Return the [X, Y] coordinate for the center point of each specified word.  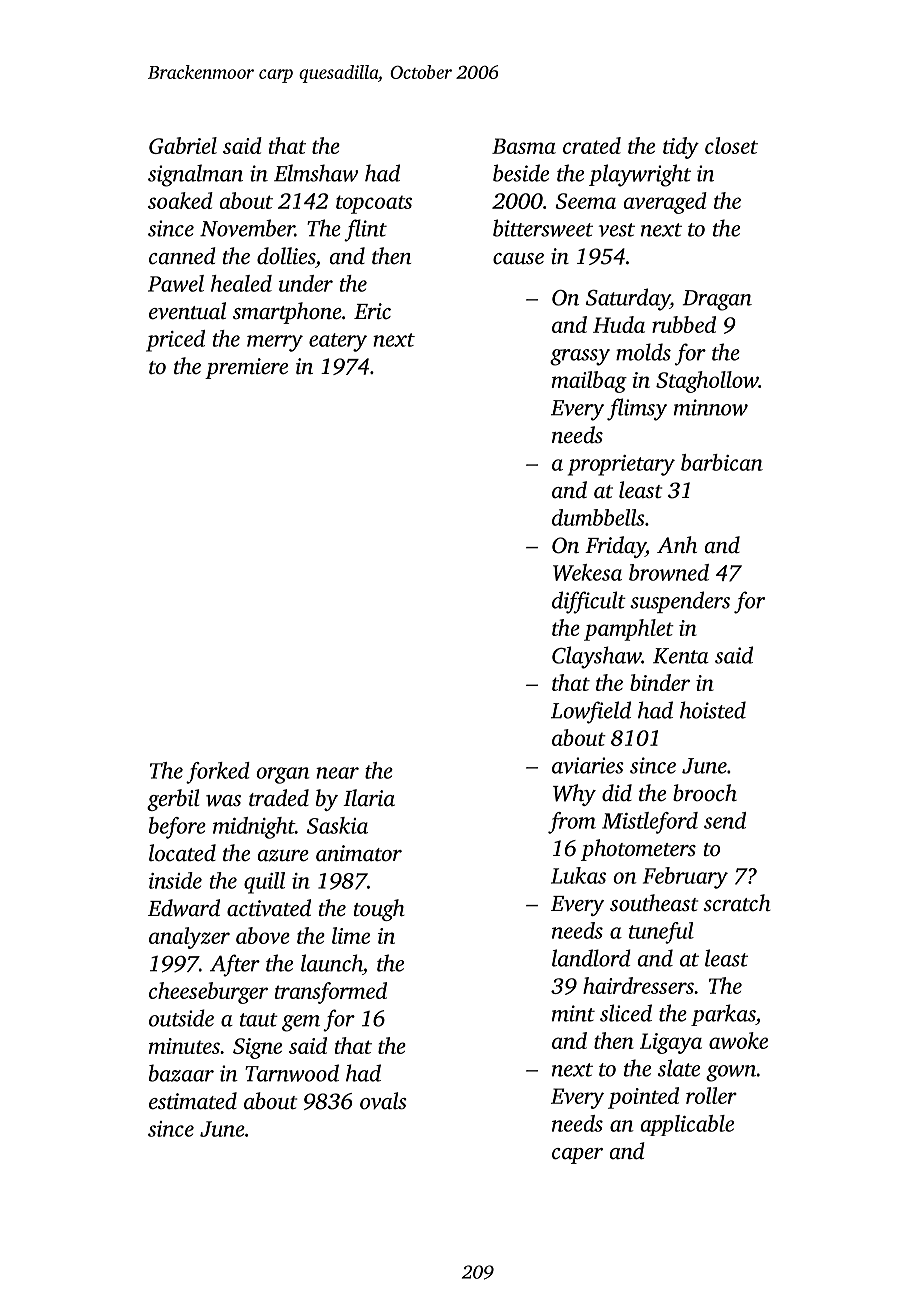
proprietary [621, 465]
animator [359, 853]
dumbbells [598, 517]
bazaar [181, 1073]
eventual [187, 311]
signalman [195, 175]
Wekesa [587, 572]
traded [279, 798]
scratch [737, 903]
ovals [383, 1101]
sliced [626, 1013]
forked [218, 773]
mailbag [589, 382]
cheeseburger [208, 993]
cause [518, 259]
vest [617, 230]
